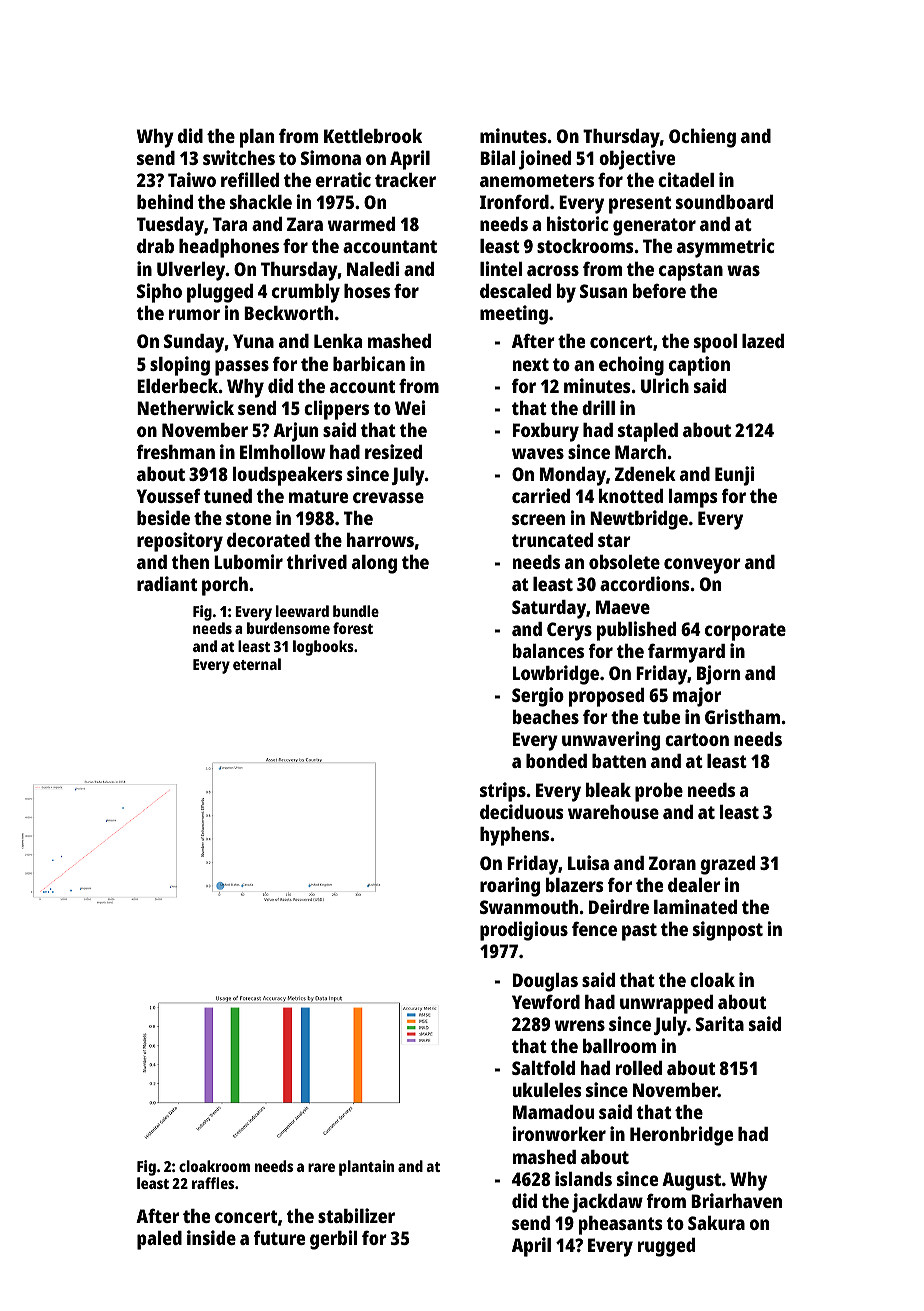  I want to click on pheasants, so click(621, 1225).
